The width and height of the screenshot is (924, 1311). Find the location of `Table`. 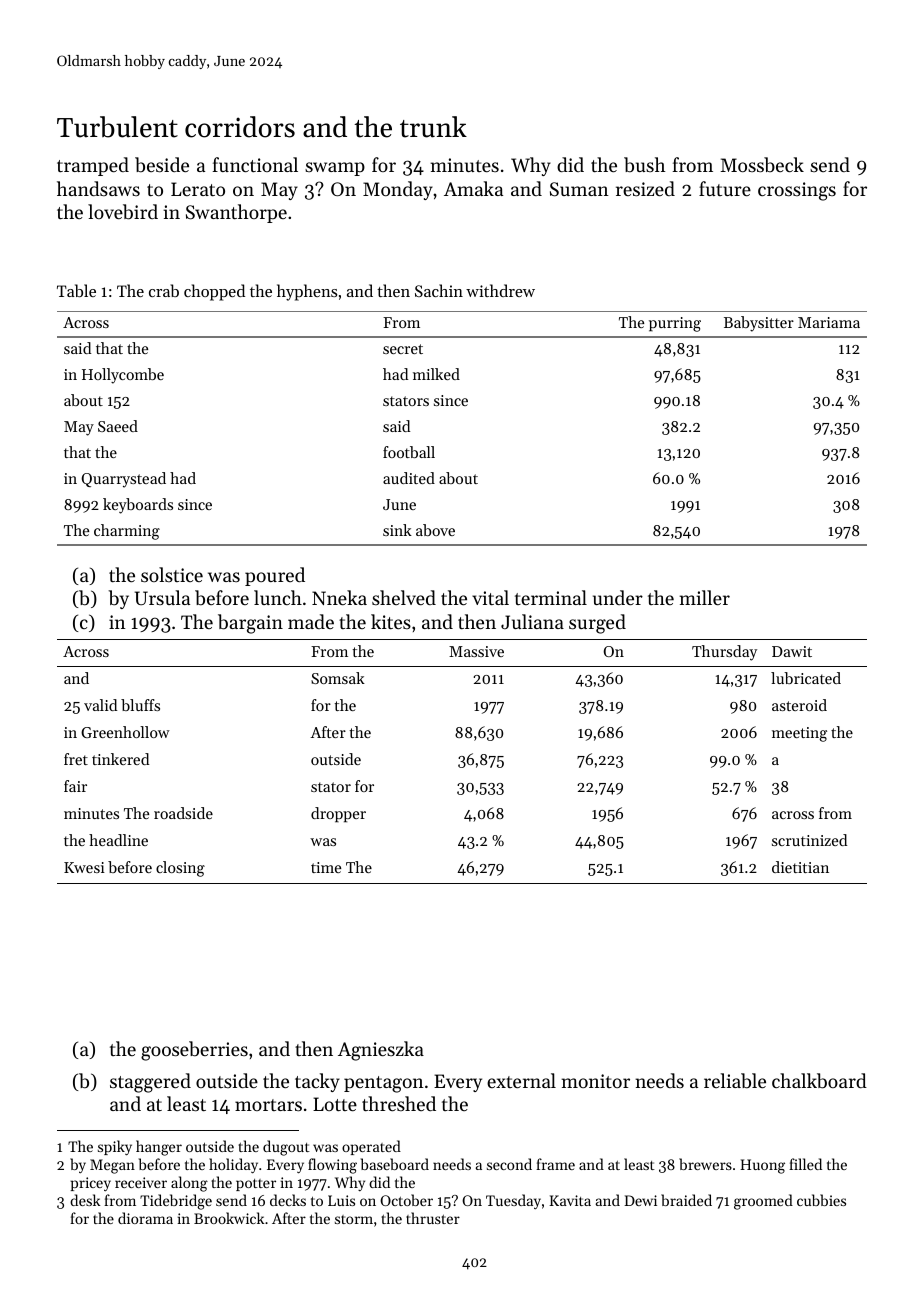

Table is located at coordinates (76, 290).
